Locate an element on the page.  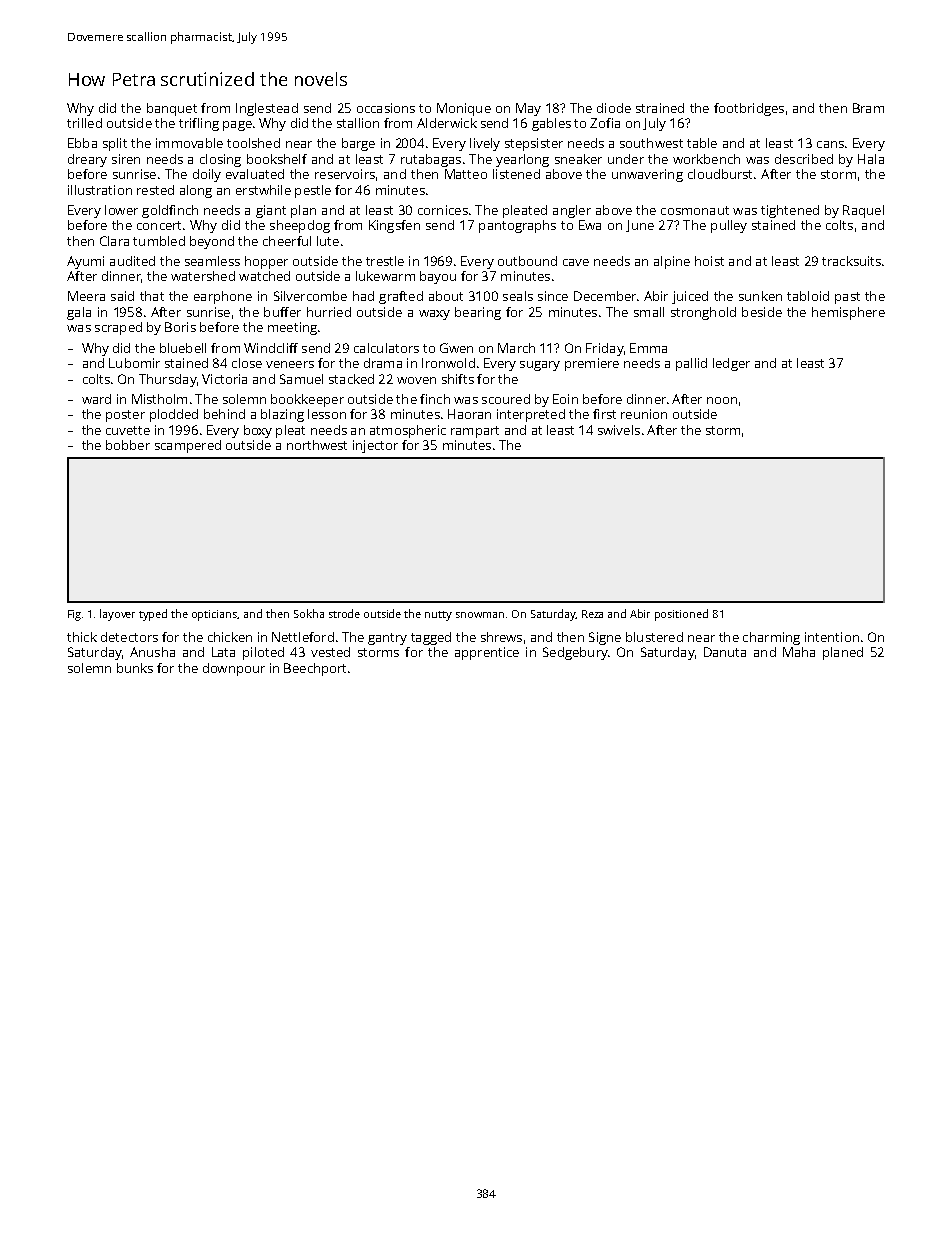
since is located at coordinates (553, 296).
